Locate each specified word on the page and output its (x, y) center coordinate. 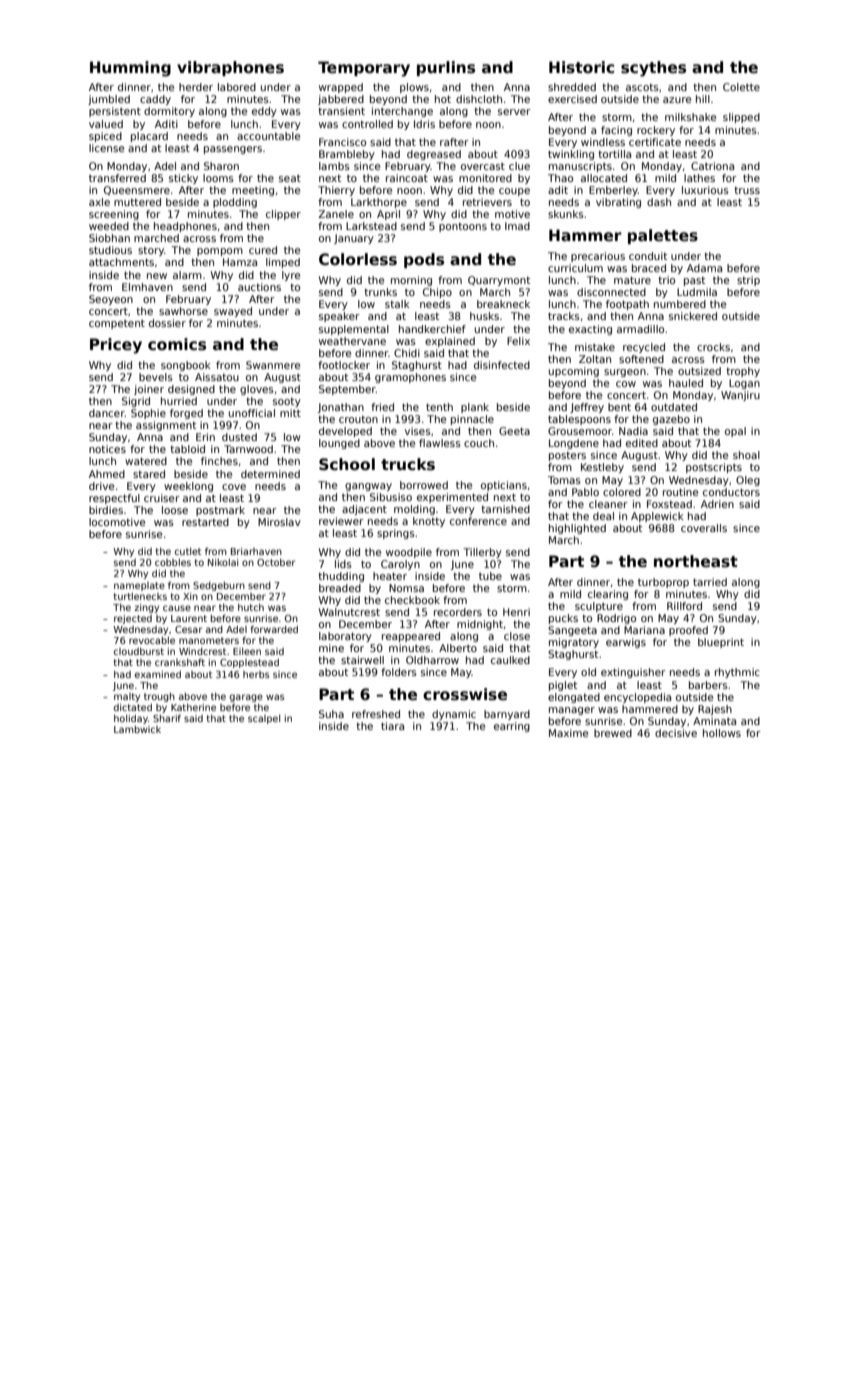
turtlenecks (140, 596)
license (106, 148)
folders (399, 672)
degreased (434, 155)
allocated (604, 178)
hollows (722, 733)
